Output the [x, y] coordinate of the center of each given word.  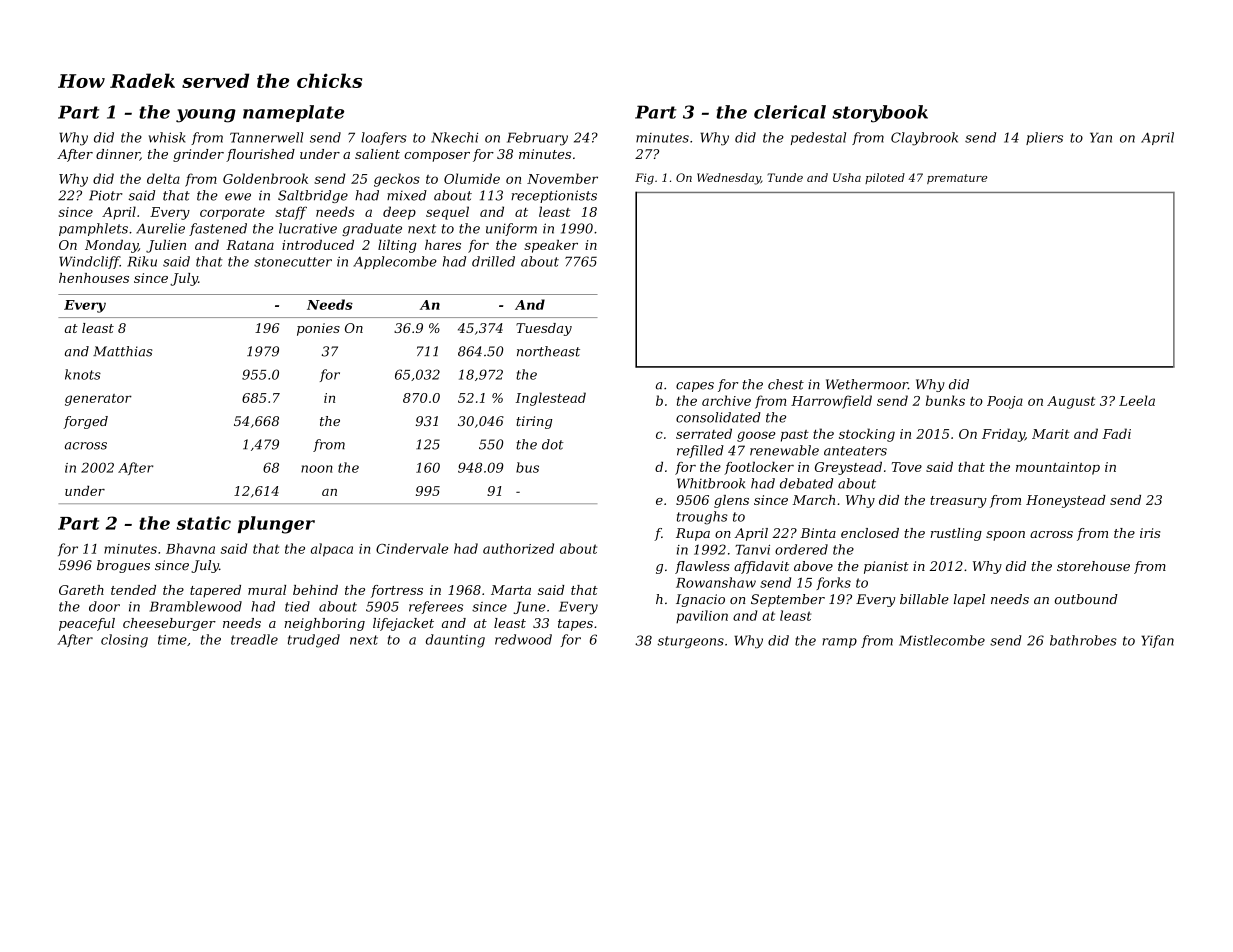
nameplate [293, 113]
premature [957, 179]
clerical [790, 112]
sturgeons [690, 642]
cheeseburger [169, 624]
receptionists [554, 196]
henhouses [94, 278]
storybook [880, 114]
